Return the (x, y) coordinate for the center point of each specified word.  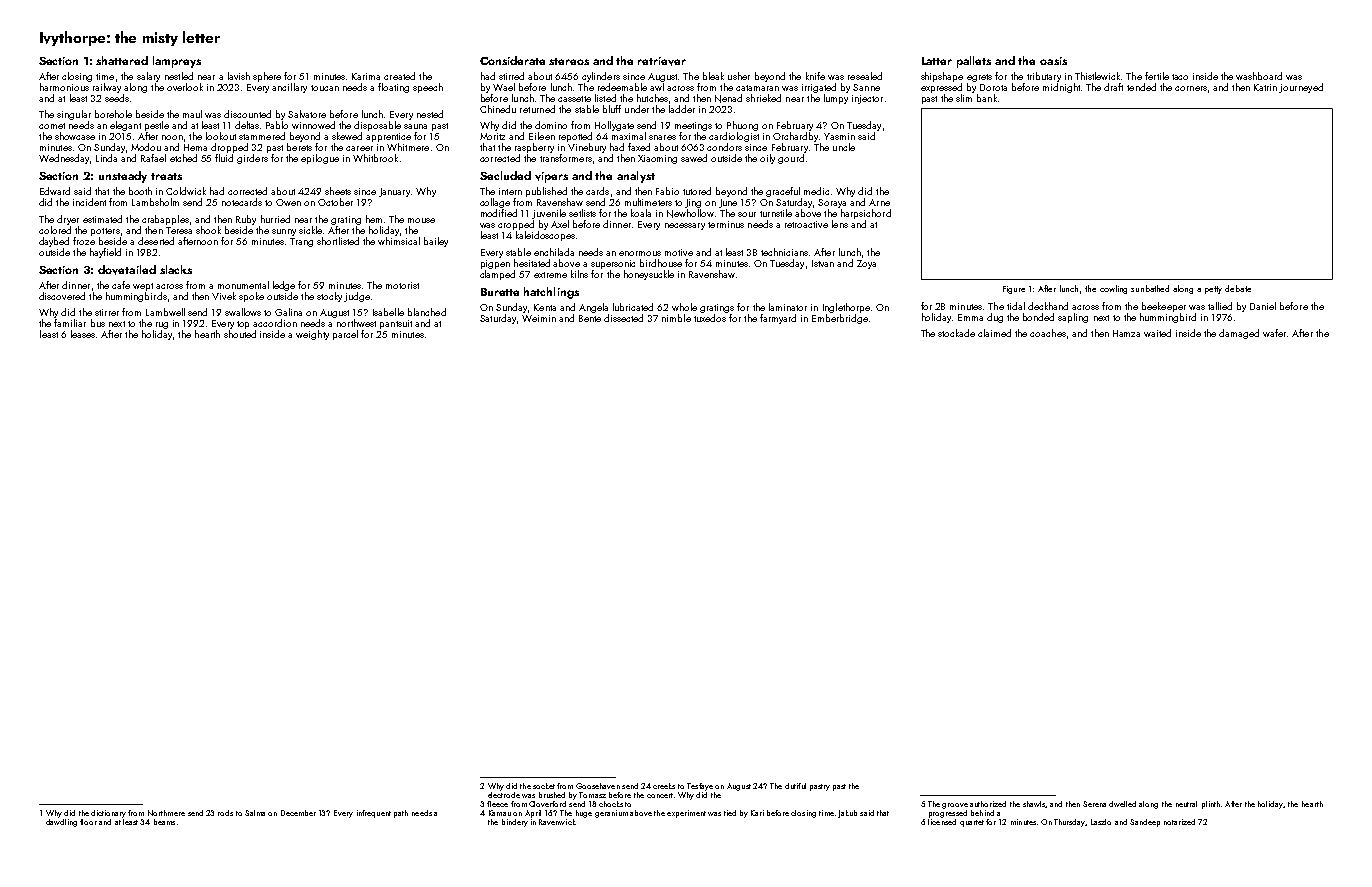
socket (544, 786)
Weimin (539, 318)
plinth (1211, 805)
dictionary (108, 814)
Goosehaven (598, 786)
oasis (1053, 61)
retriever (662, 61)
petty (1213, 290)
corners (1191, 88)
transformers (566, 158)
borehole (113, 114)
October (335, 202)
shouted (240, 334)
